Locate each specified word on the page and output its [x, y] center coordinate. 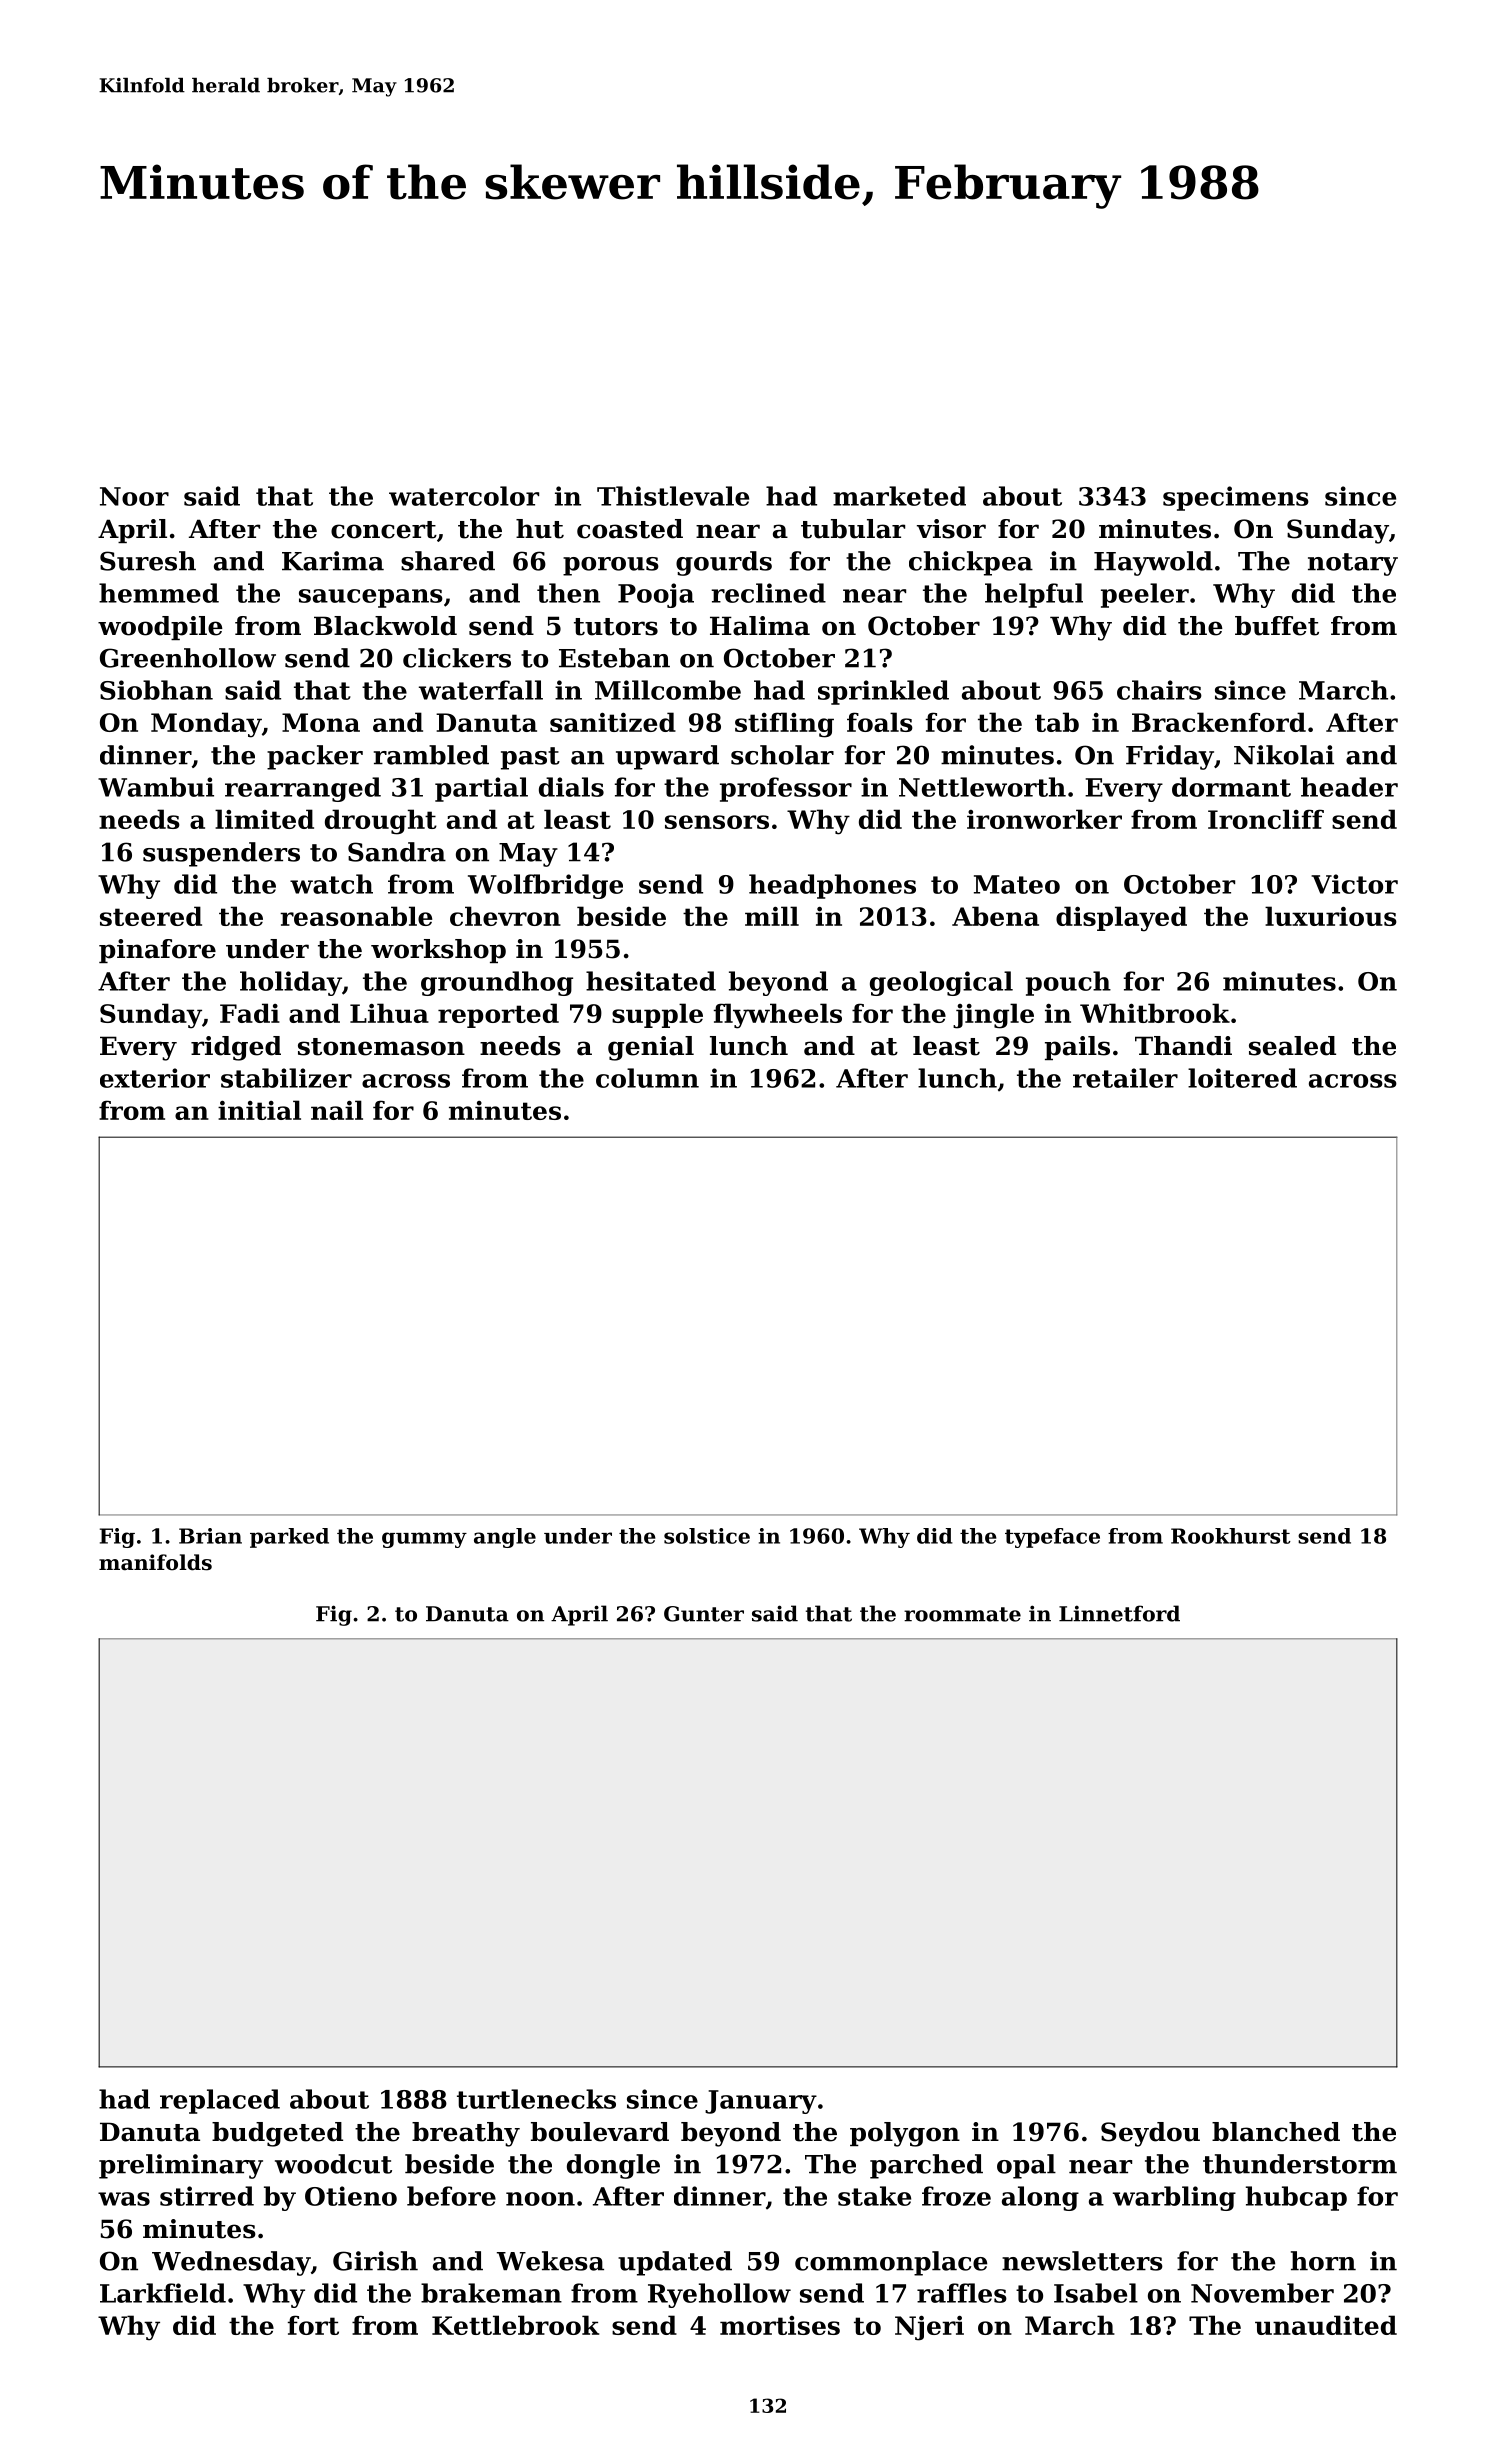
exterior [155, 1078]
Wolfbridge [545, 886]
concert [384, 530]
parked [289, 1538]
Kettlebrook [515, 2325]
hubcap [1296, 2198]
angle [505, 1538]
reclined [768, 593]
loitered [1242, 1078]
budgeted [277, 2134]
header [1349, 787]
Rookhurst [1231, 1536]
